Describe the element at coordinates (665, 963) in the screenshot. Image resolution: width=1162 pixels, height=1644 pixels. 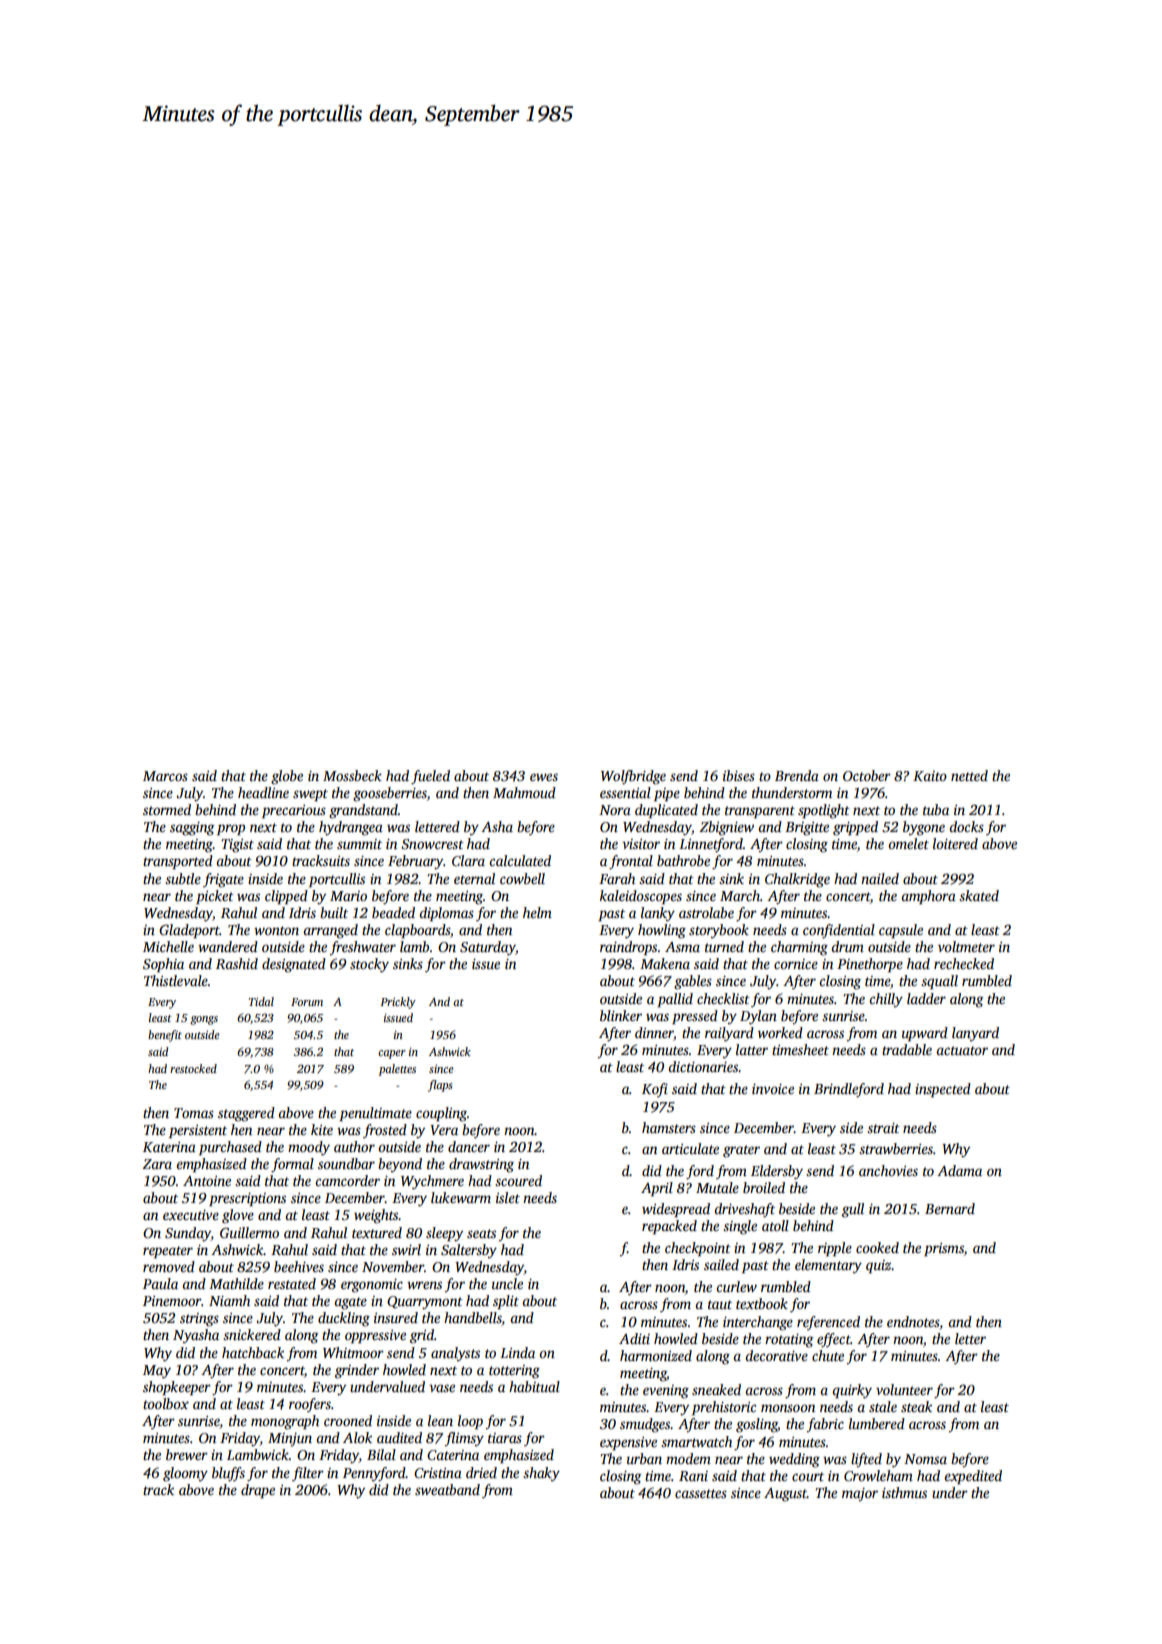
I see `Makena` at that location.
